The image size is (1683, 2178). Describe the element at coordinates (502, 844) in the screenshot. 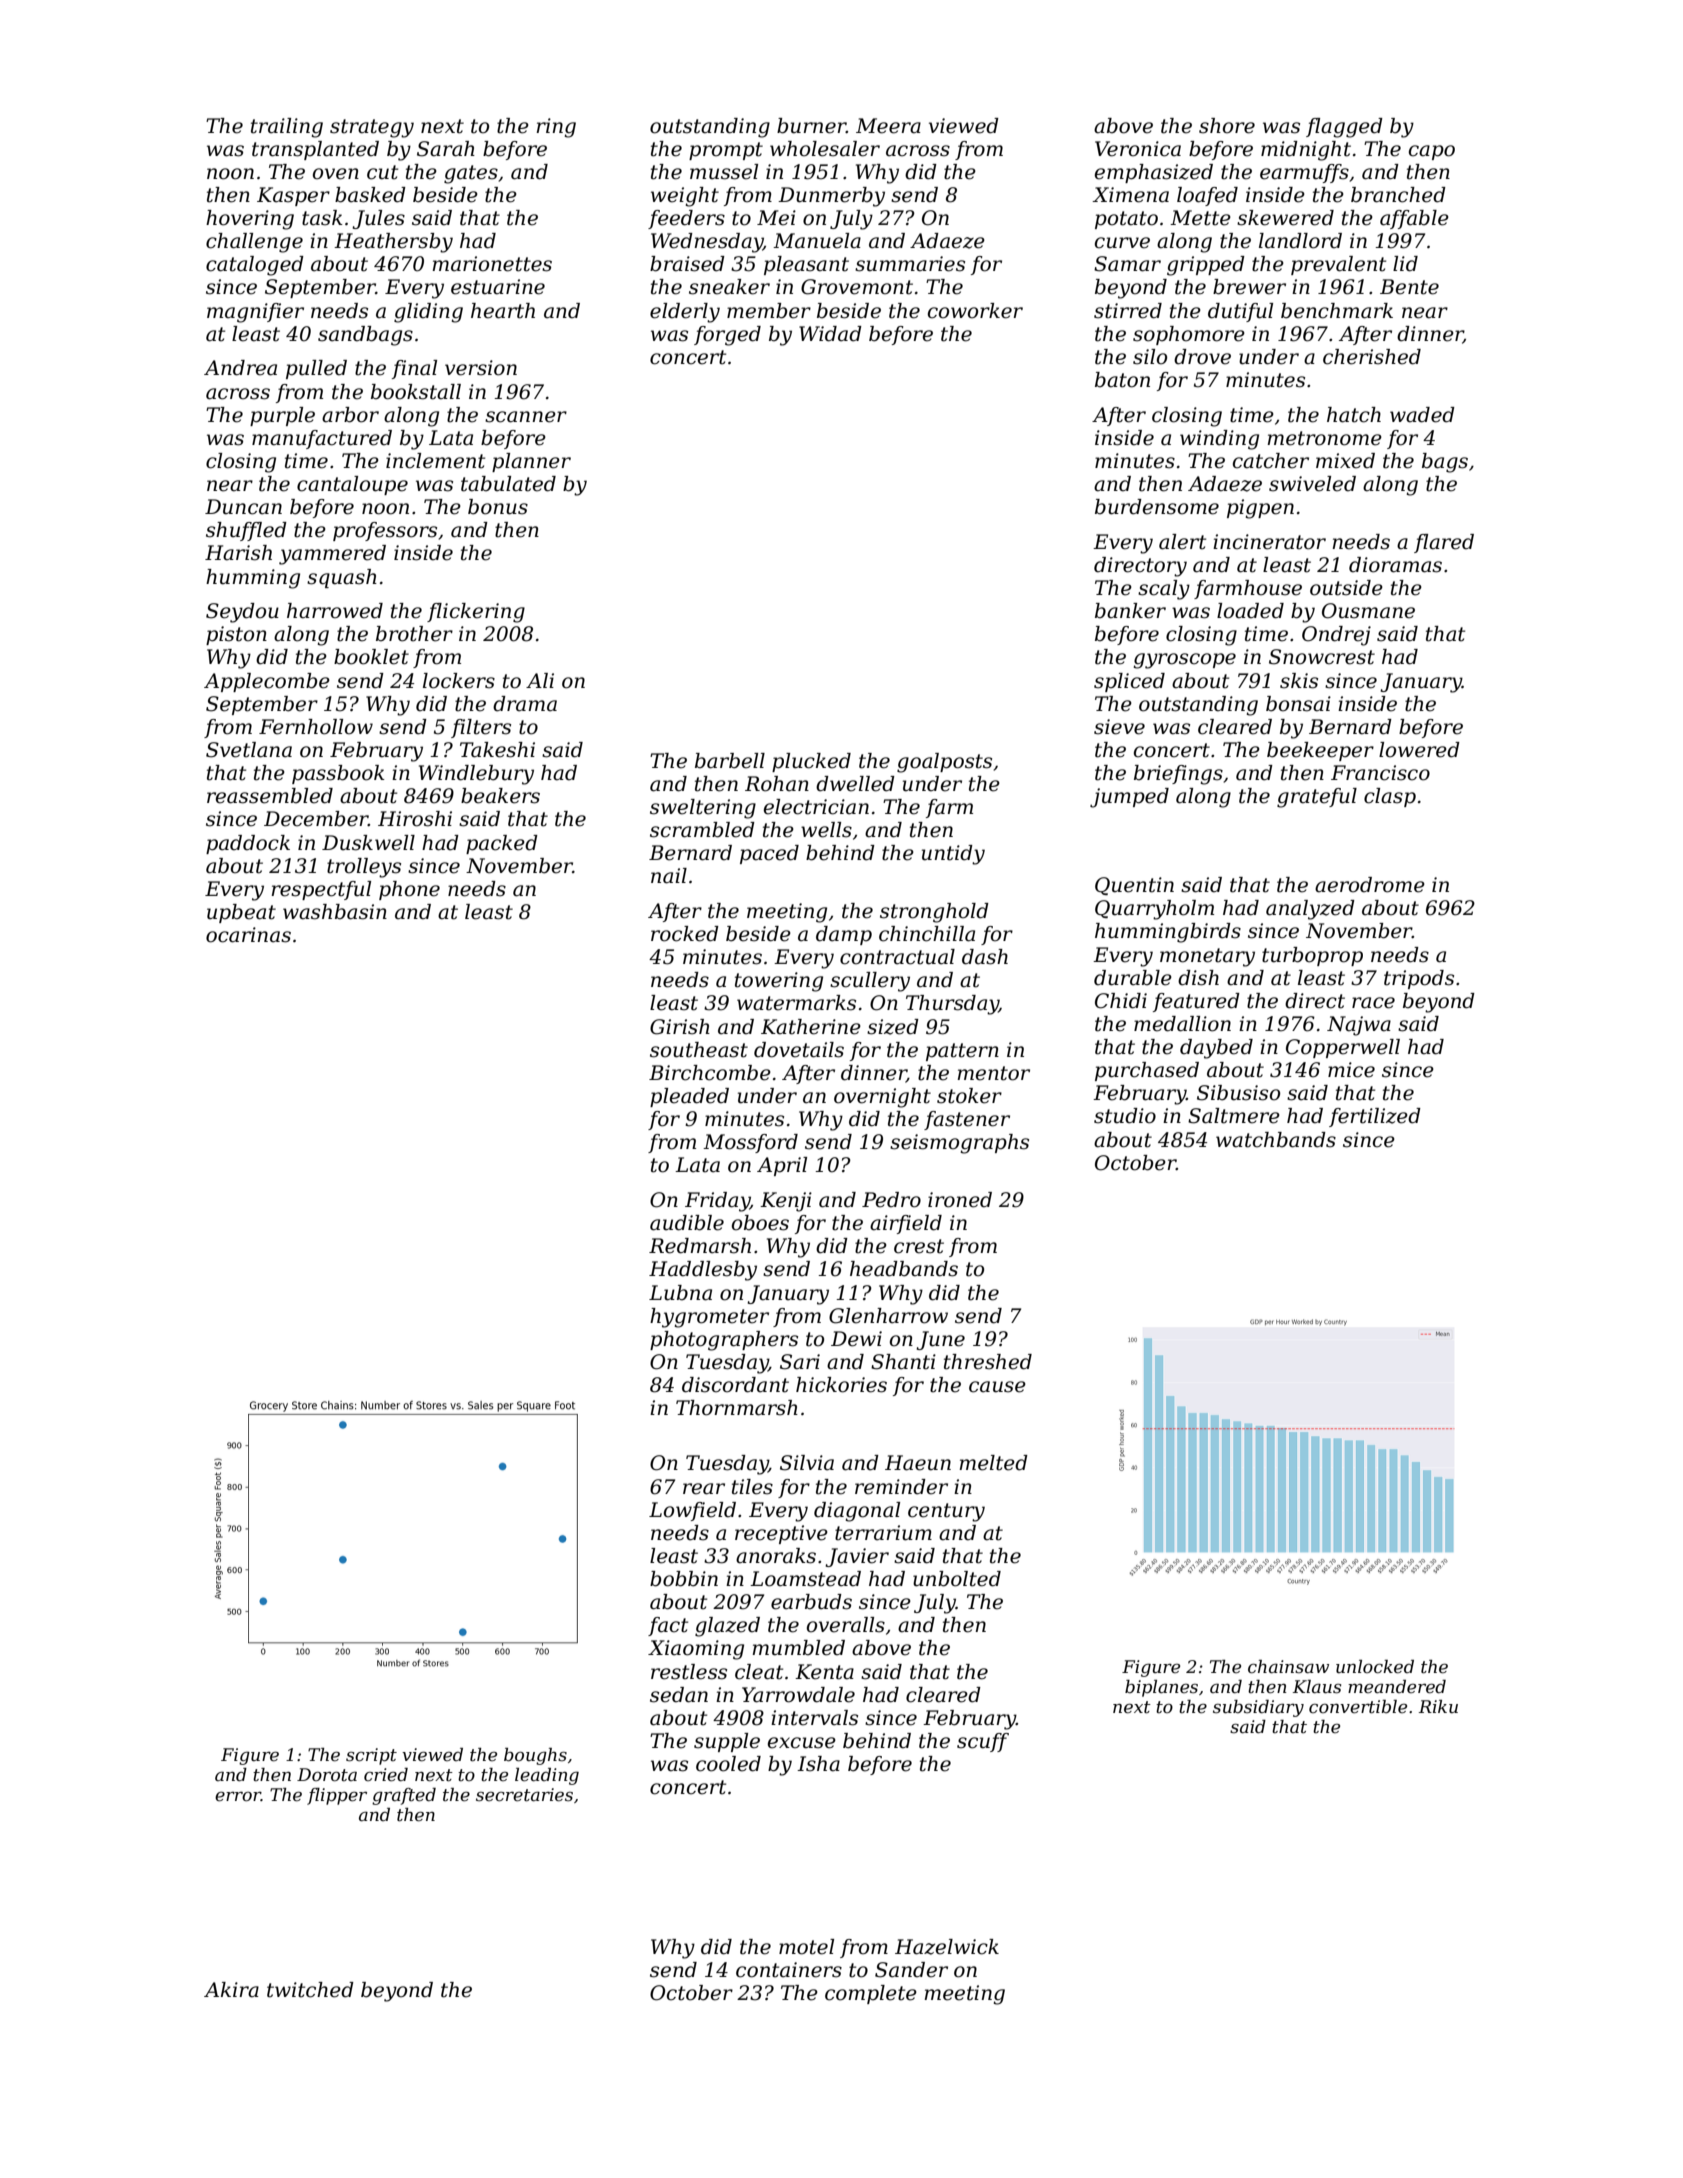

I see `packed` at that location.
